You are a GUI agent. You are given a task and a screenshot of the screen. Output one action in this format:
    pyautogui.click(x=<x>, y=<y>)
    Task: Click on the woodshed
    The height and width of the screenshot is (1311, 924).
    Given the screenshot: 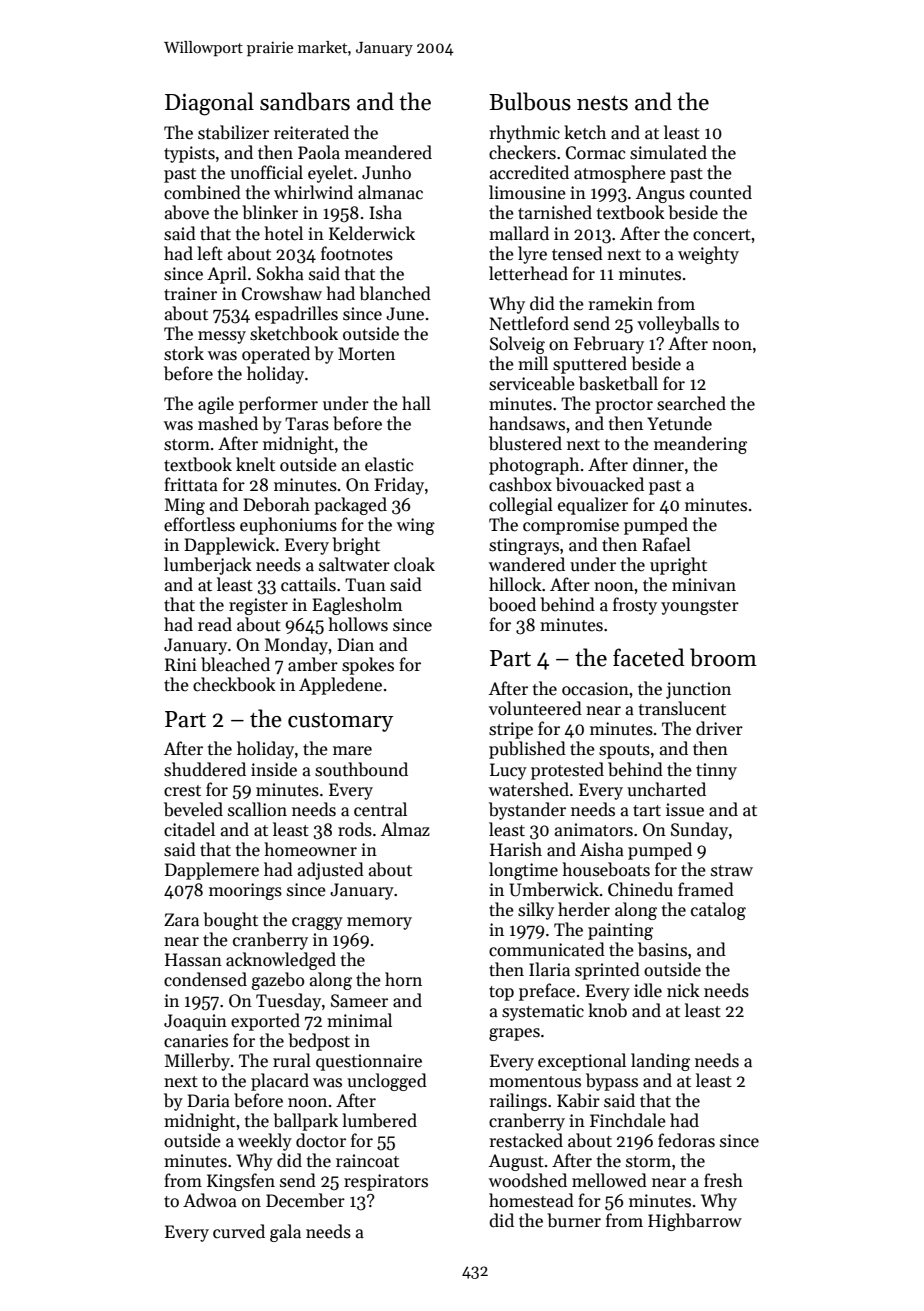 What is the action you would take?
    pyautogui.click(x=528, y=1180)
